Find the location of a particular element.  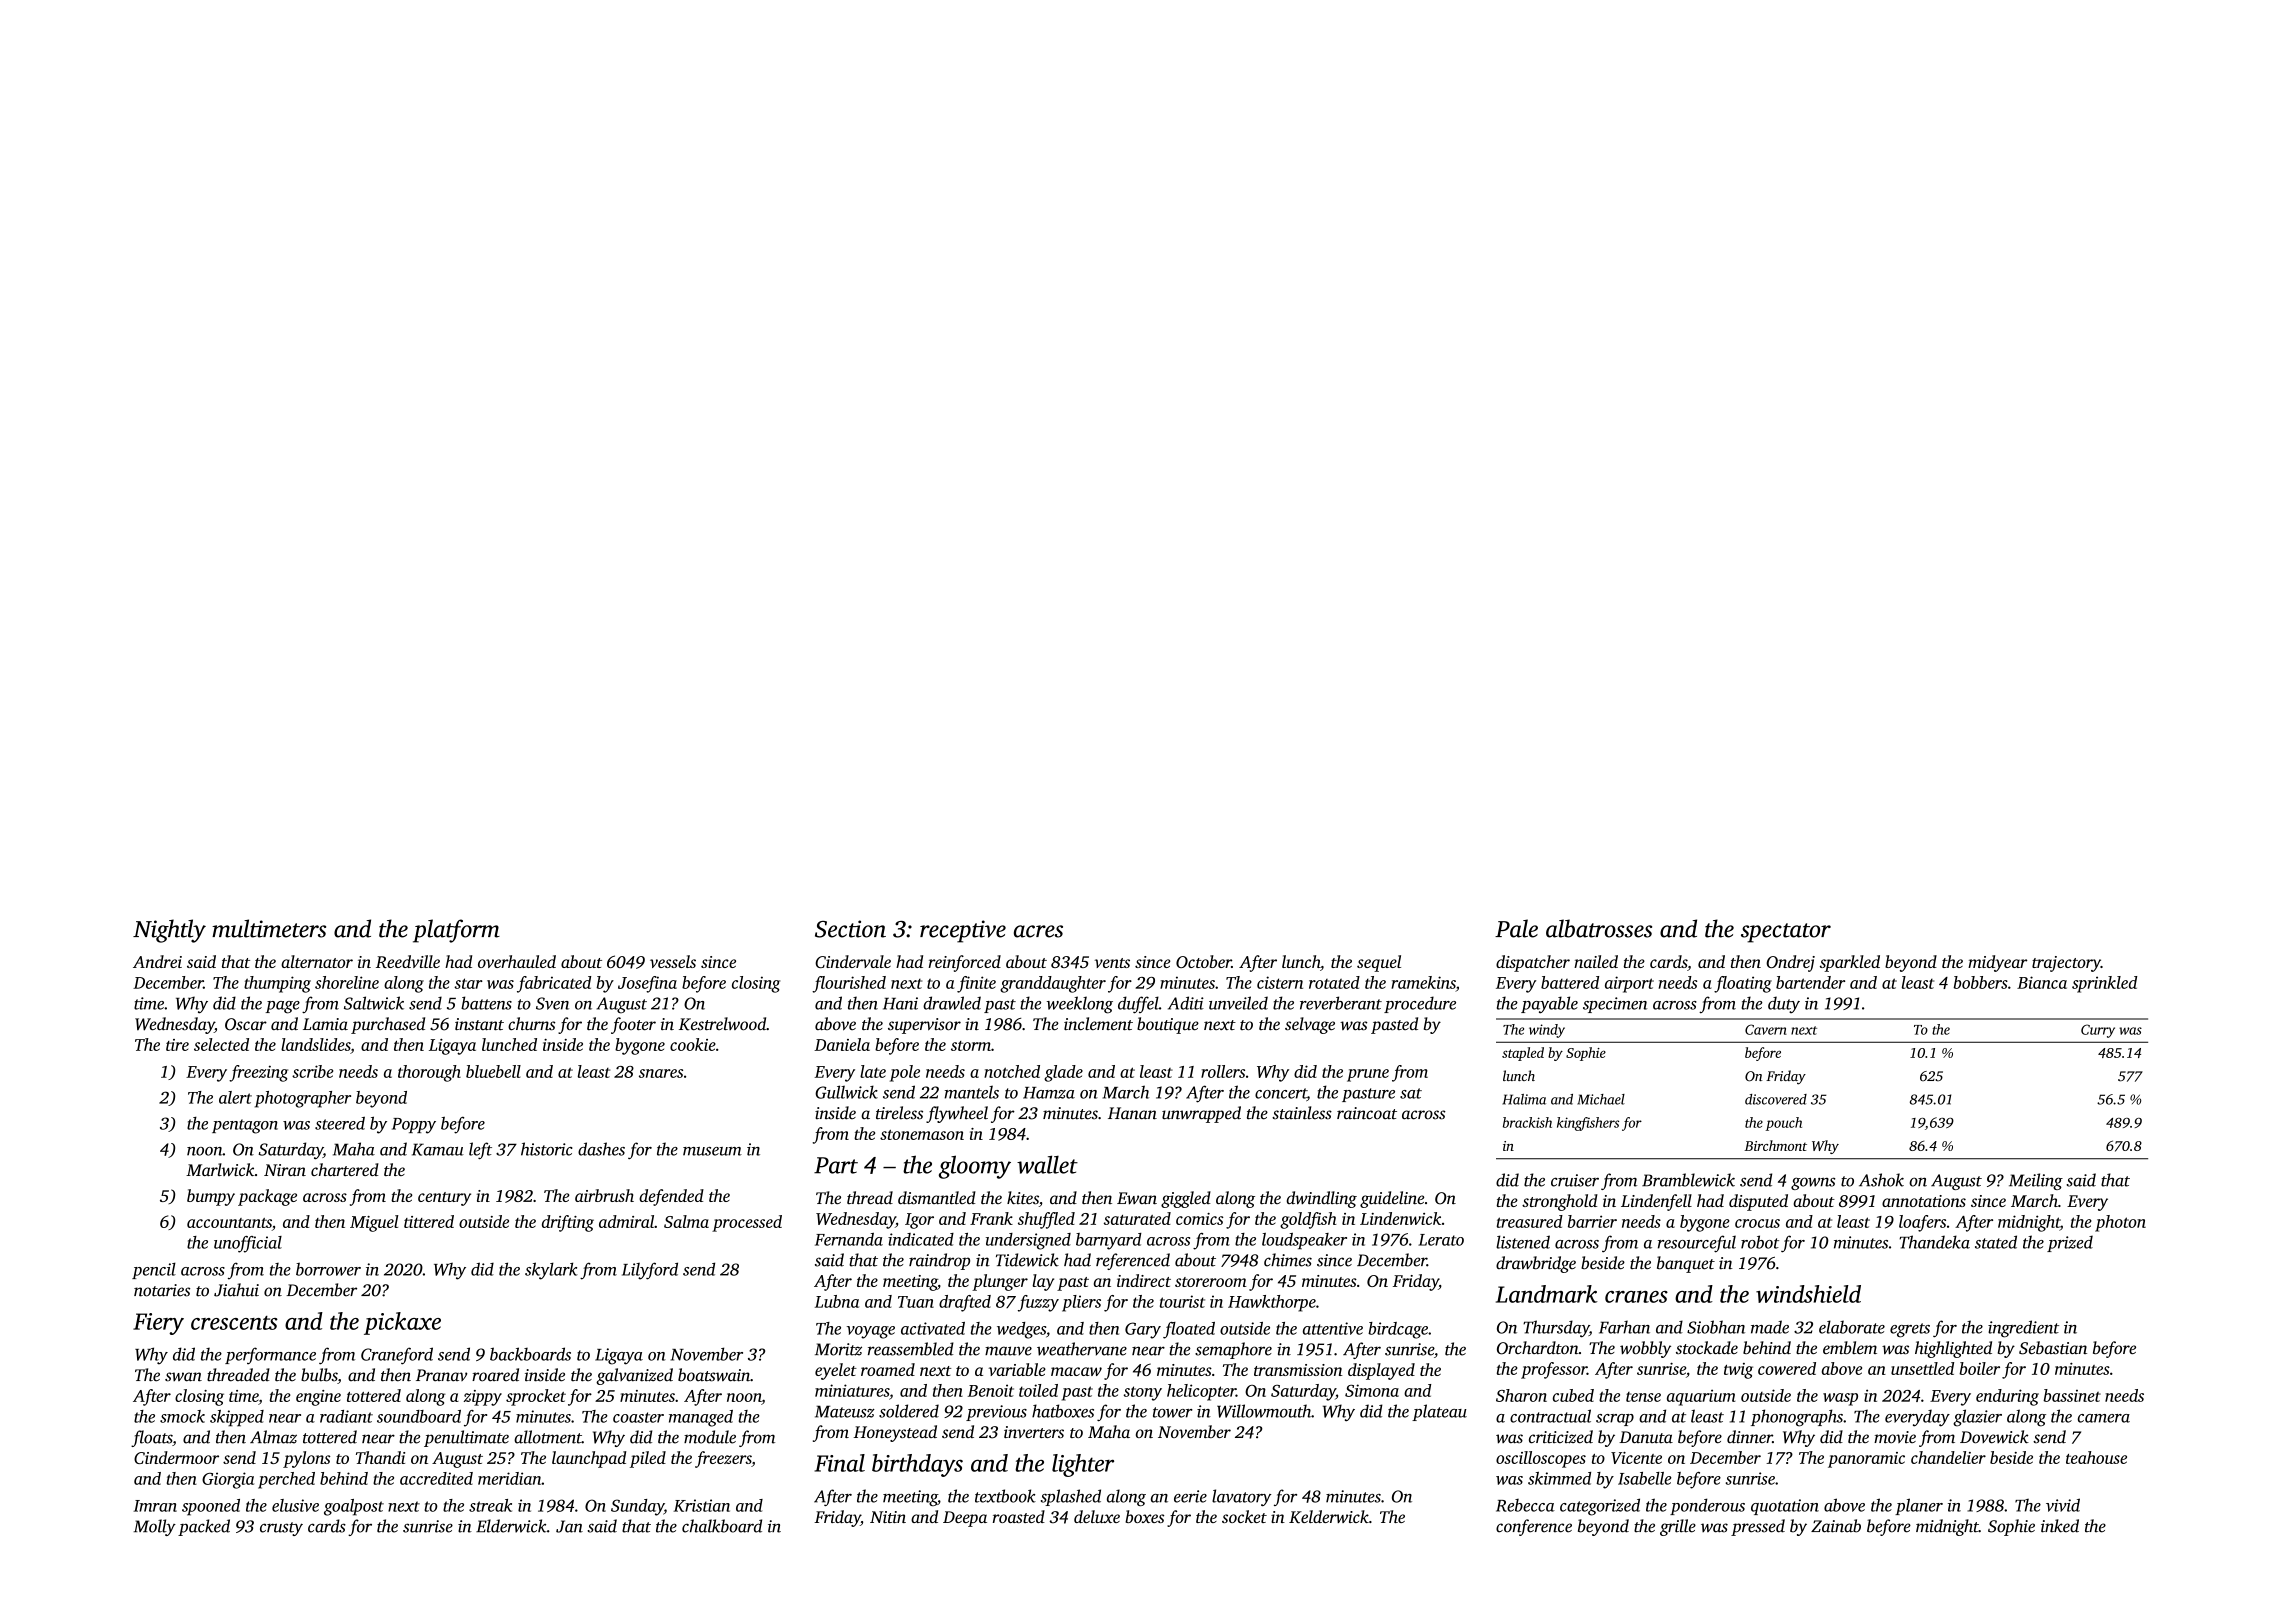

reassembled is located at coordinates (911, 1349).
